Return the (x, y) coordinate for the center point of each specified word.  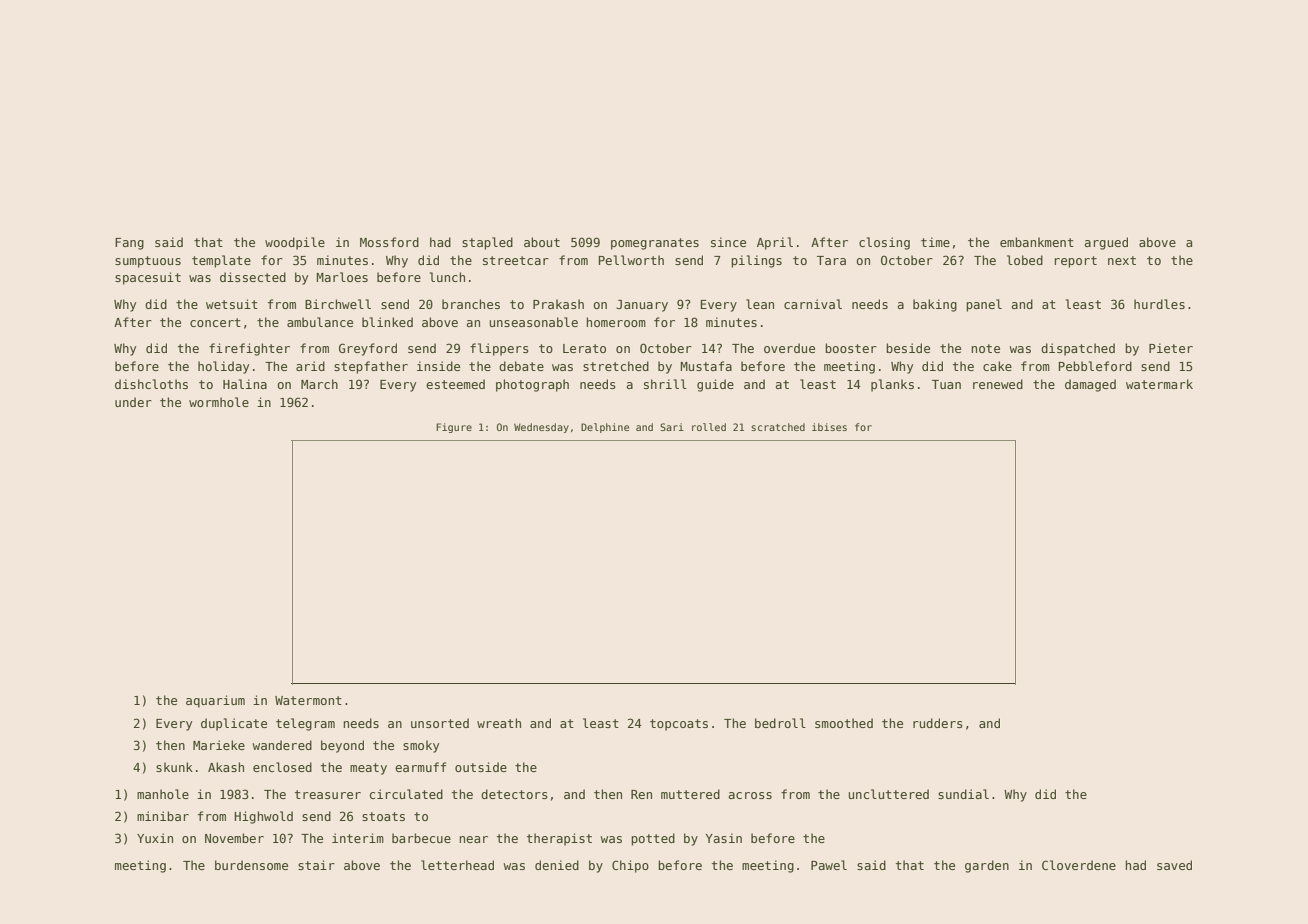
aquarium (215, 701)
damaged (1090, 385)
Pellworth (631, 260)
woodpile (295, 243)
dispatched (1078, 349)
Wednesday (541, 428)
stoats (383, 816)
